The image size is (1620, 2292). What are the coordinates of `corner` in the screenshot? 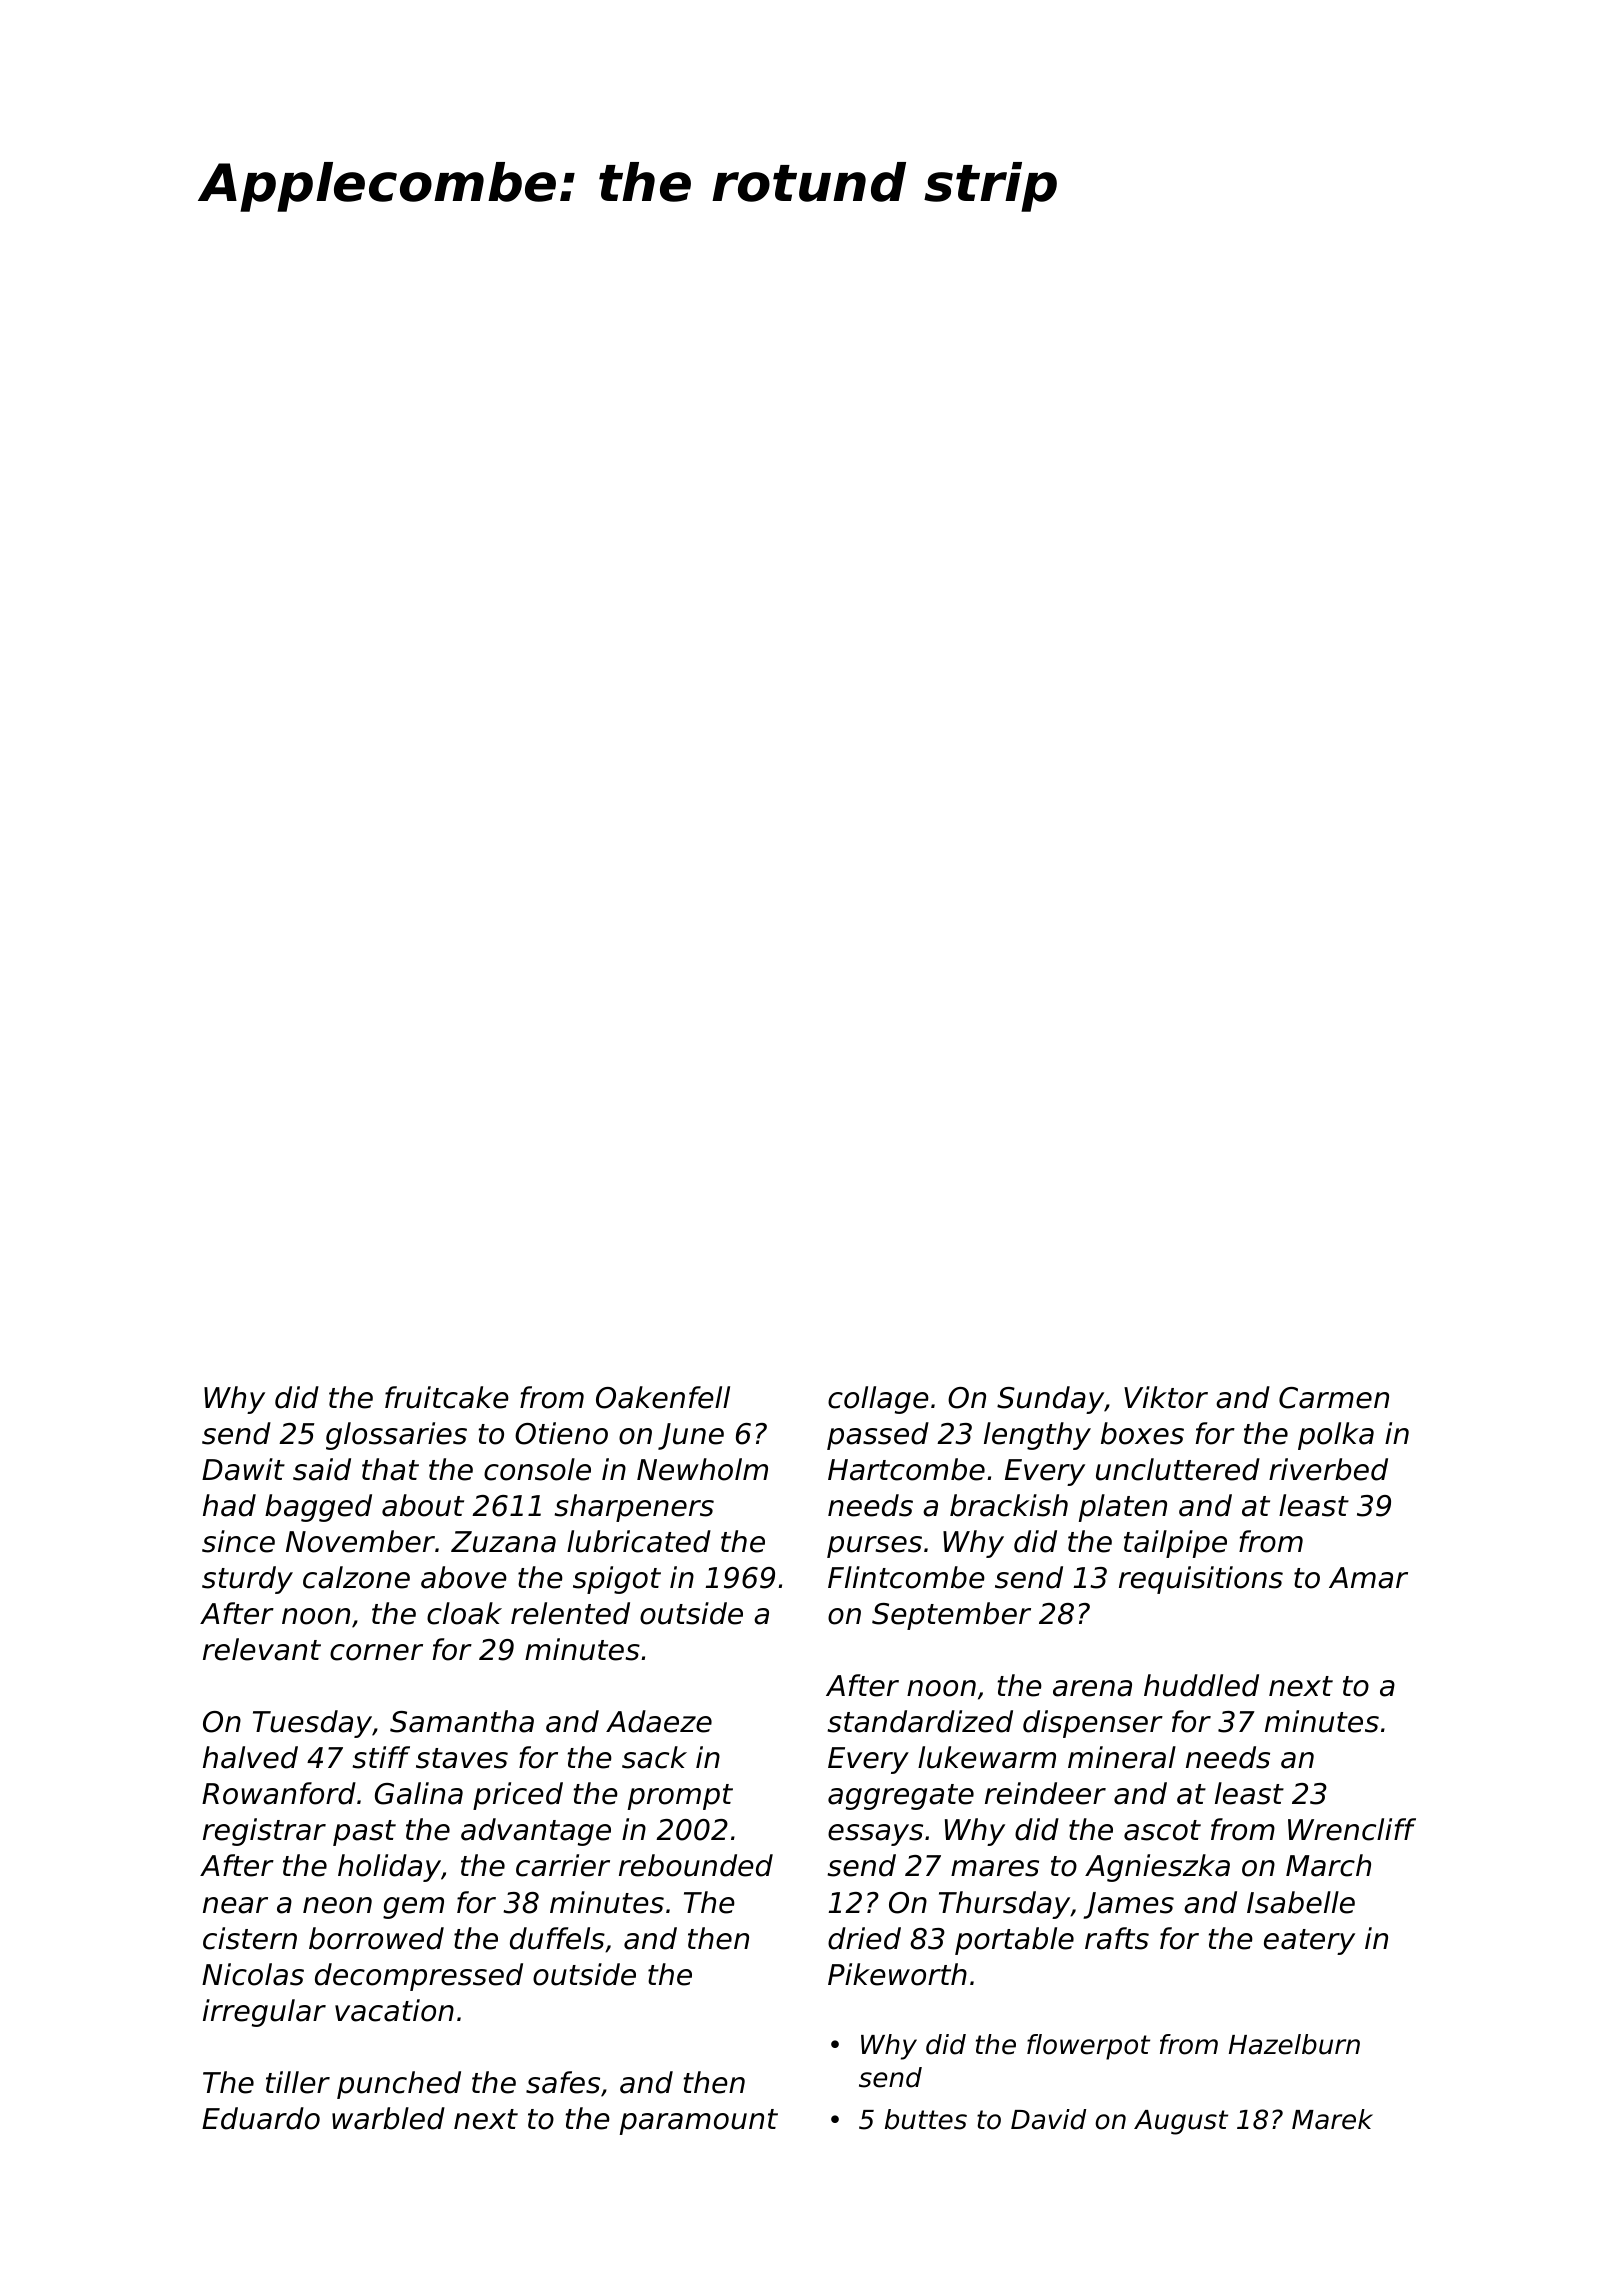 It's located at (376, 1652).
